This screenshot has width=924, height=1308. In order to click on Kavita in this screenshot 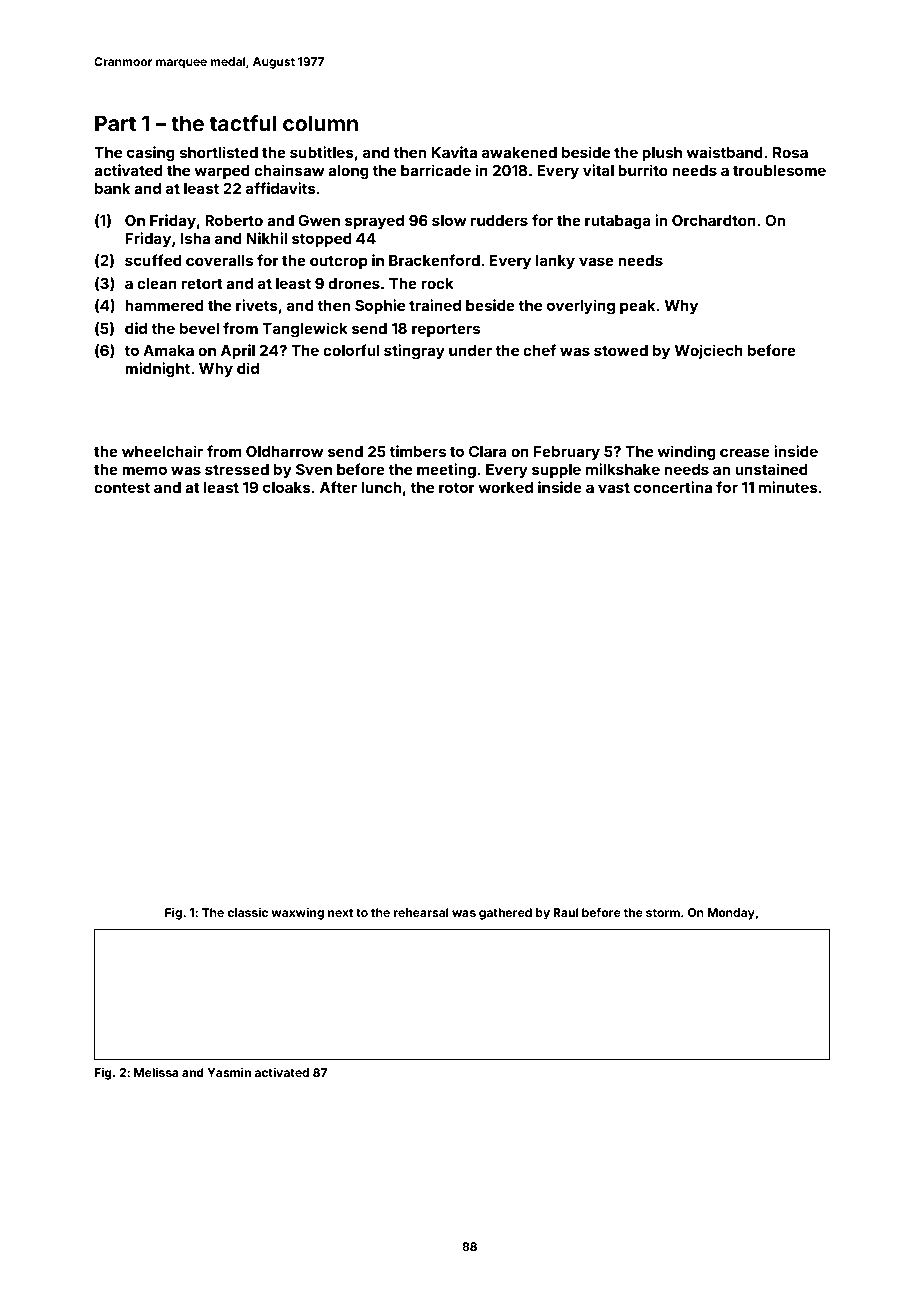, I will do `click(454, 152)`.
